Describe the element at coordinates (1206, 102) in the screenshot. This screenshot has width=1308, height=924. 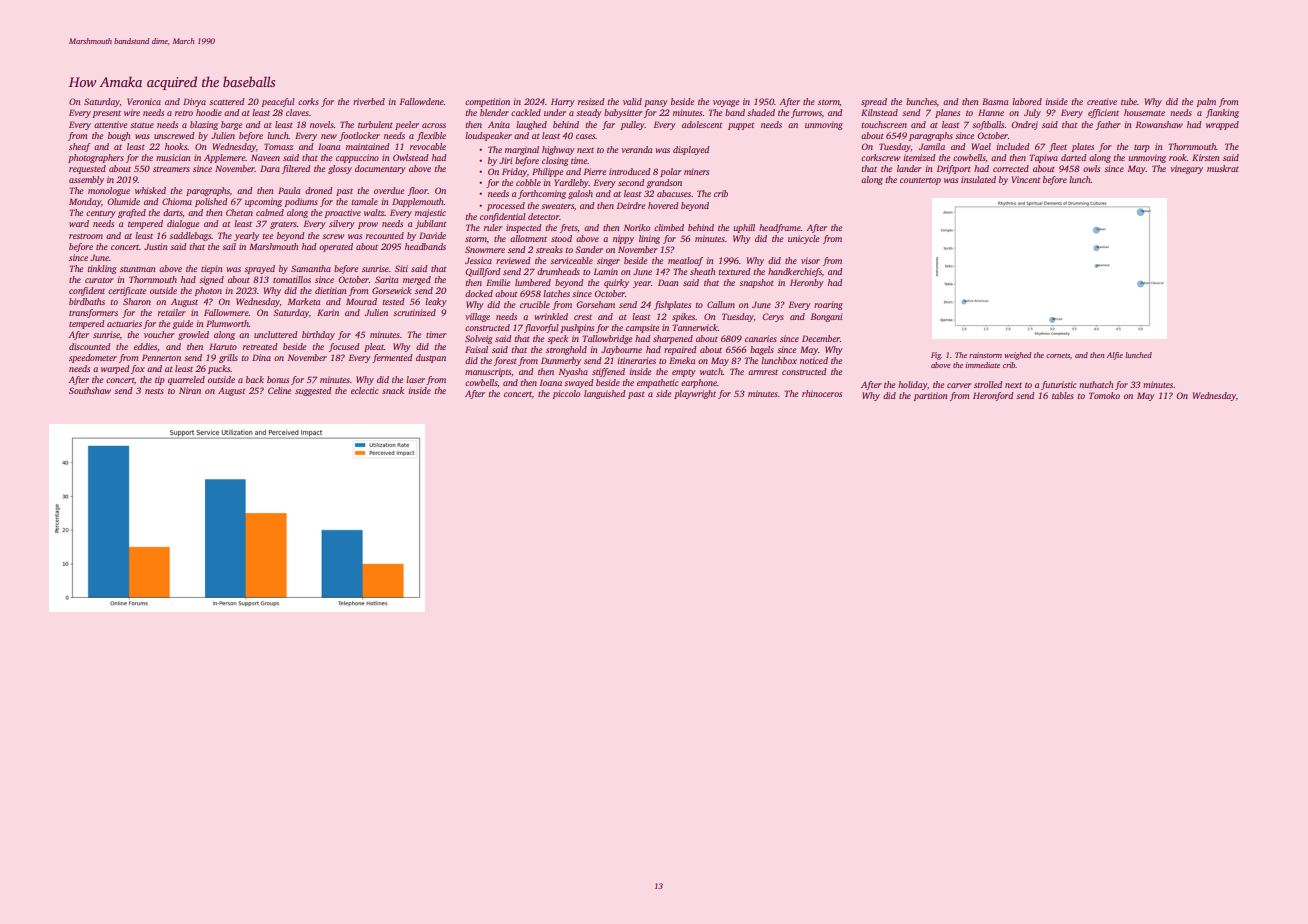
I see `palm` at that location.
